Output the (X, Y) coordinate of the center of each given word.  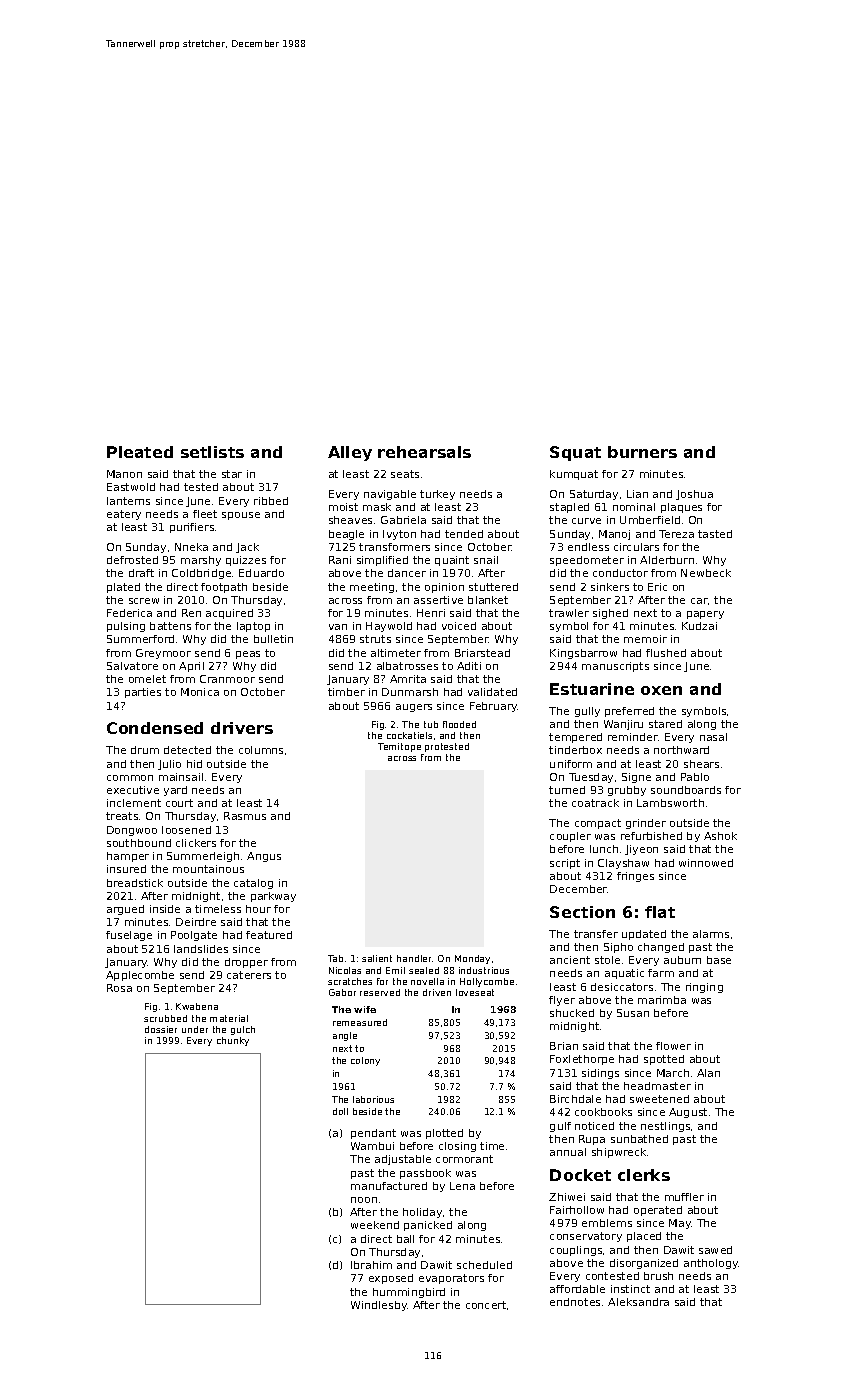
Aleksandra (638, 1302)
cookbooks (603, 1112)
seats (405, 474)
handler (415, 958)
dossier (161, 1029)
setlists (212, 452)
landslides (201, 949)
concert (486, 1305)
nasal (713, 737)
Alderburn (667, 560)
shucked (572, 1013)
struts (375, 639)
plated (123, 588)
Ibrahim (371, 1265)
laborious (373, 1099)
